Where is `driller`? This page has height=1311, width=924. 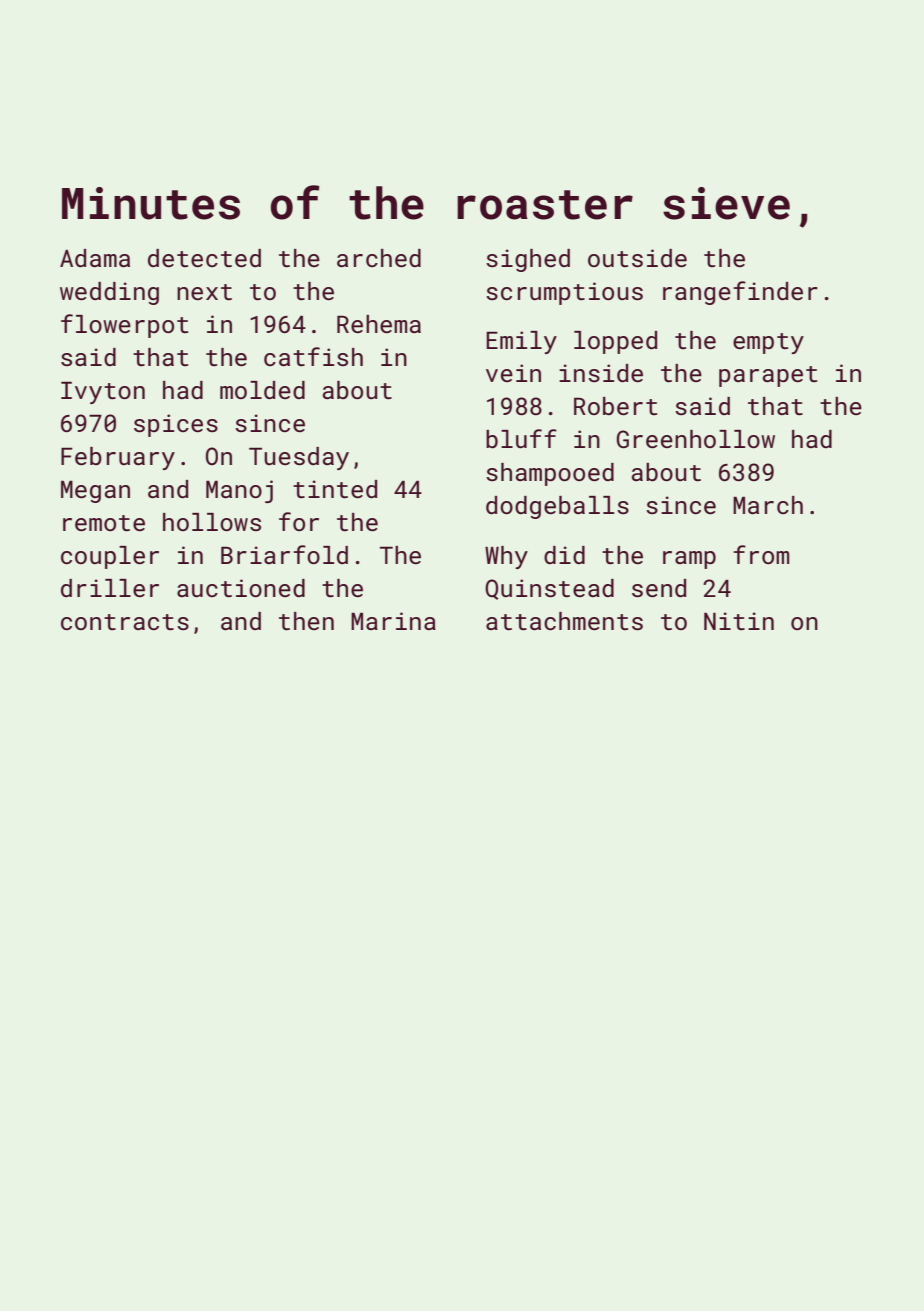
driller is located at coordinates (110, 588).
